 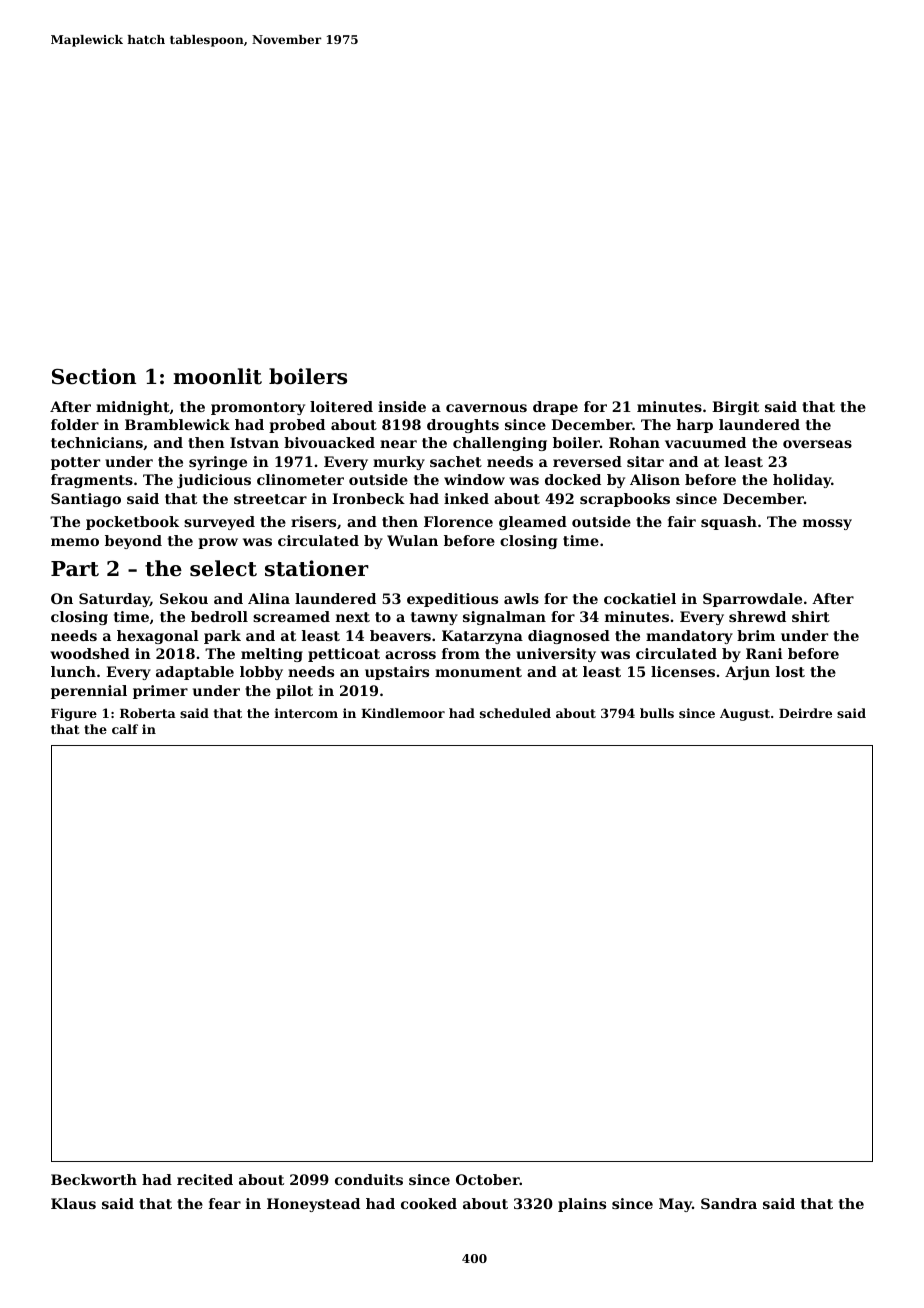 I want to click on October, so click(x=488, y=1179).
